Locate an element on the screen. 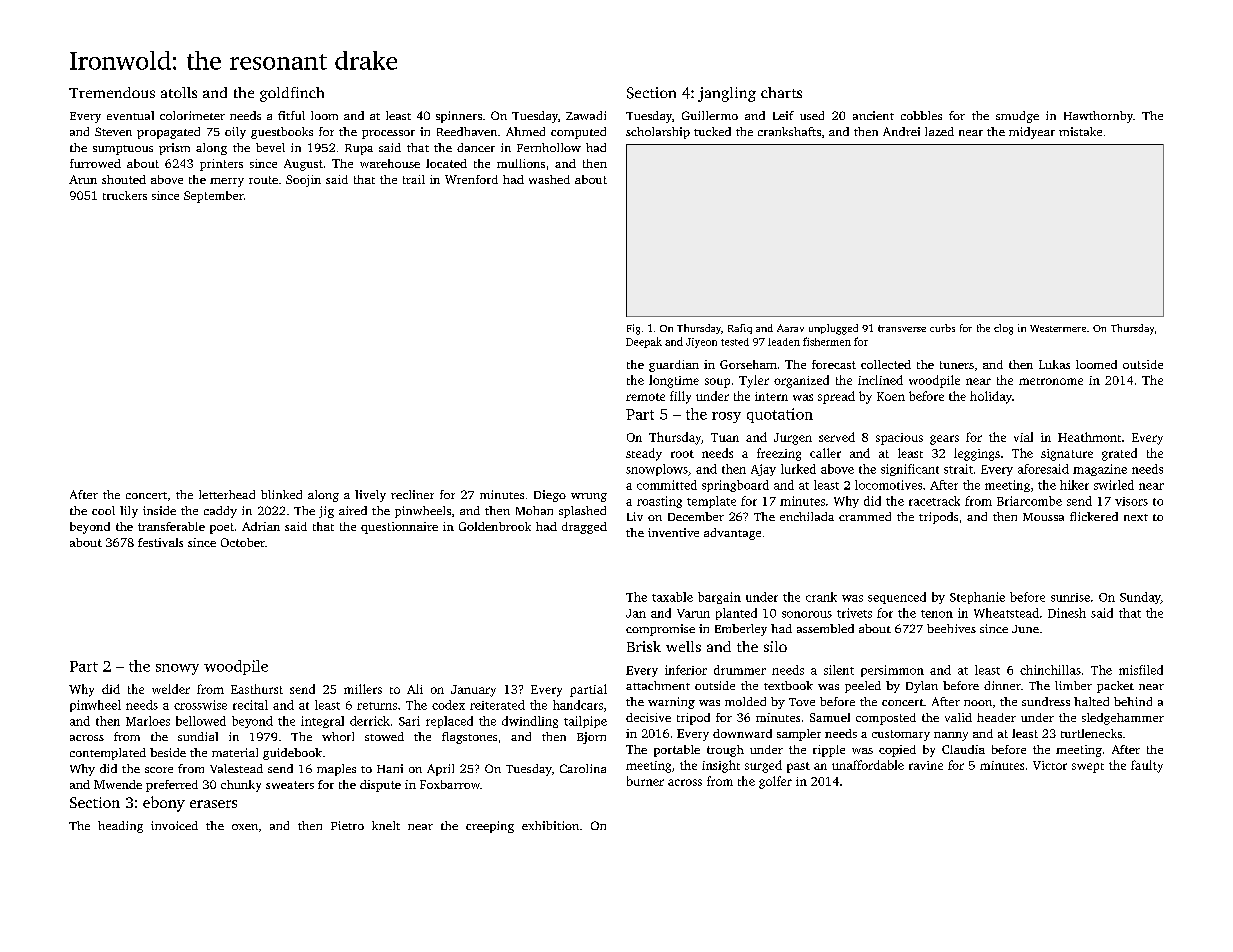 The width and height of the screenshot is (1233, 952). exhibition is located at coordinates (550, 825).
